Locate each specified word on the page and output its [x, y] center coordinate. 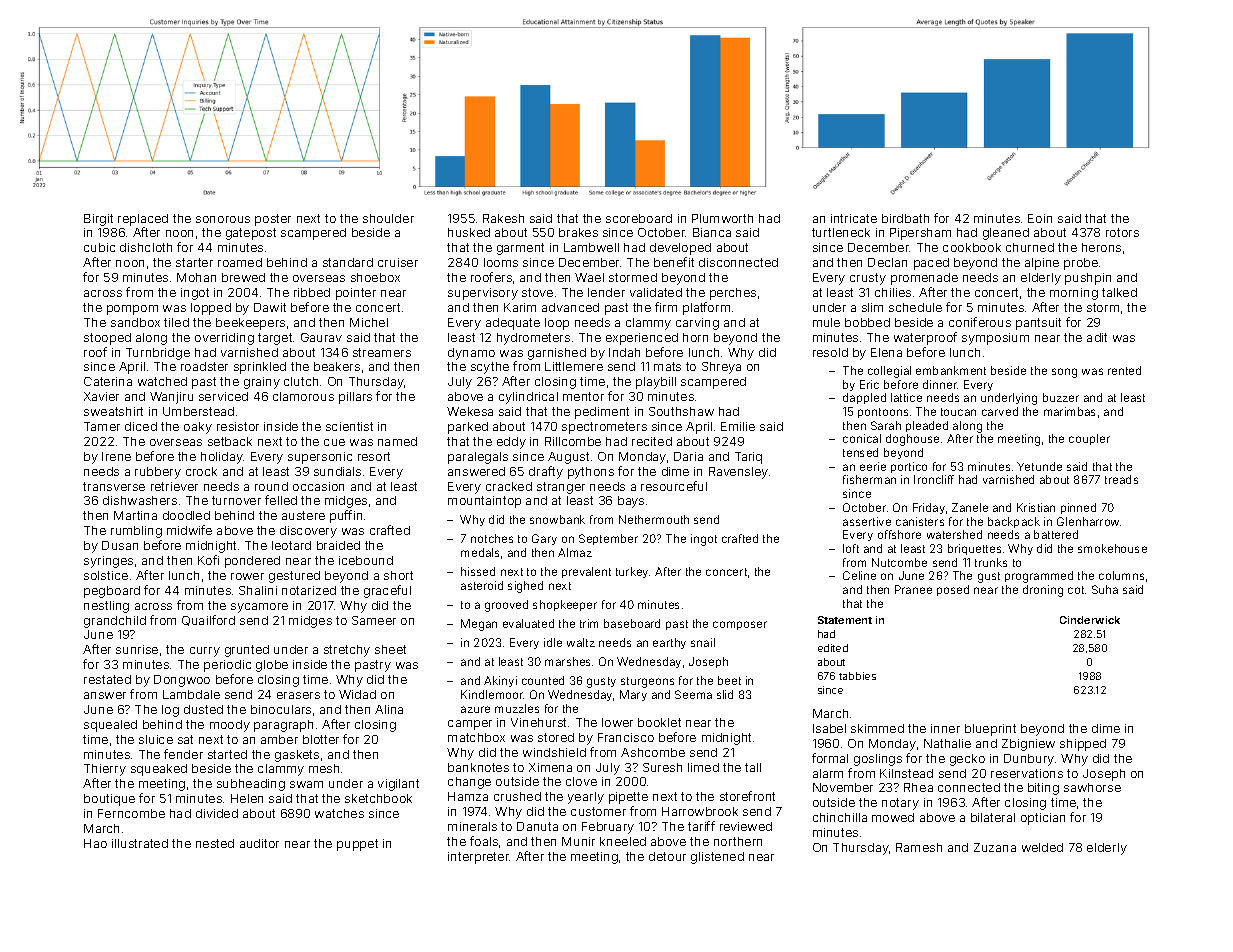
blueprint [990, 730]
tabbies [857, 676]
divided [217, 813]
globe [272, 666]
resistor [238, 426]
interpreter [479, 858]
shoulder [388, 218]
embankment [951, 370]
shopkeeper [565, 605]
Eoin [1040, 218]
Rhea [918, 787]
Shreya [721, 368]
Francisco [626, 737]
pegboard [112, 592]
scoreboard [639, 218]
